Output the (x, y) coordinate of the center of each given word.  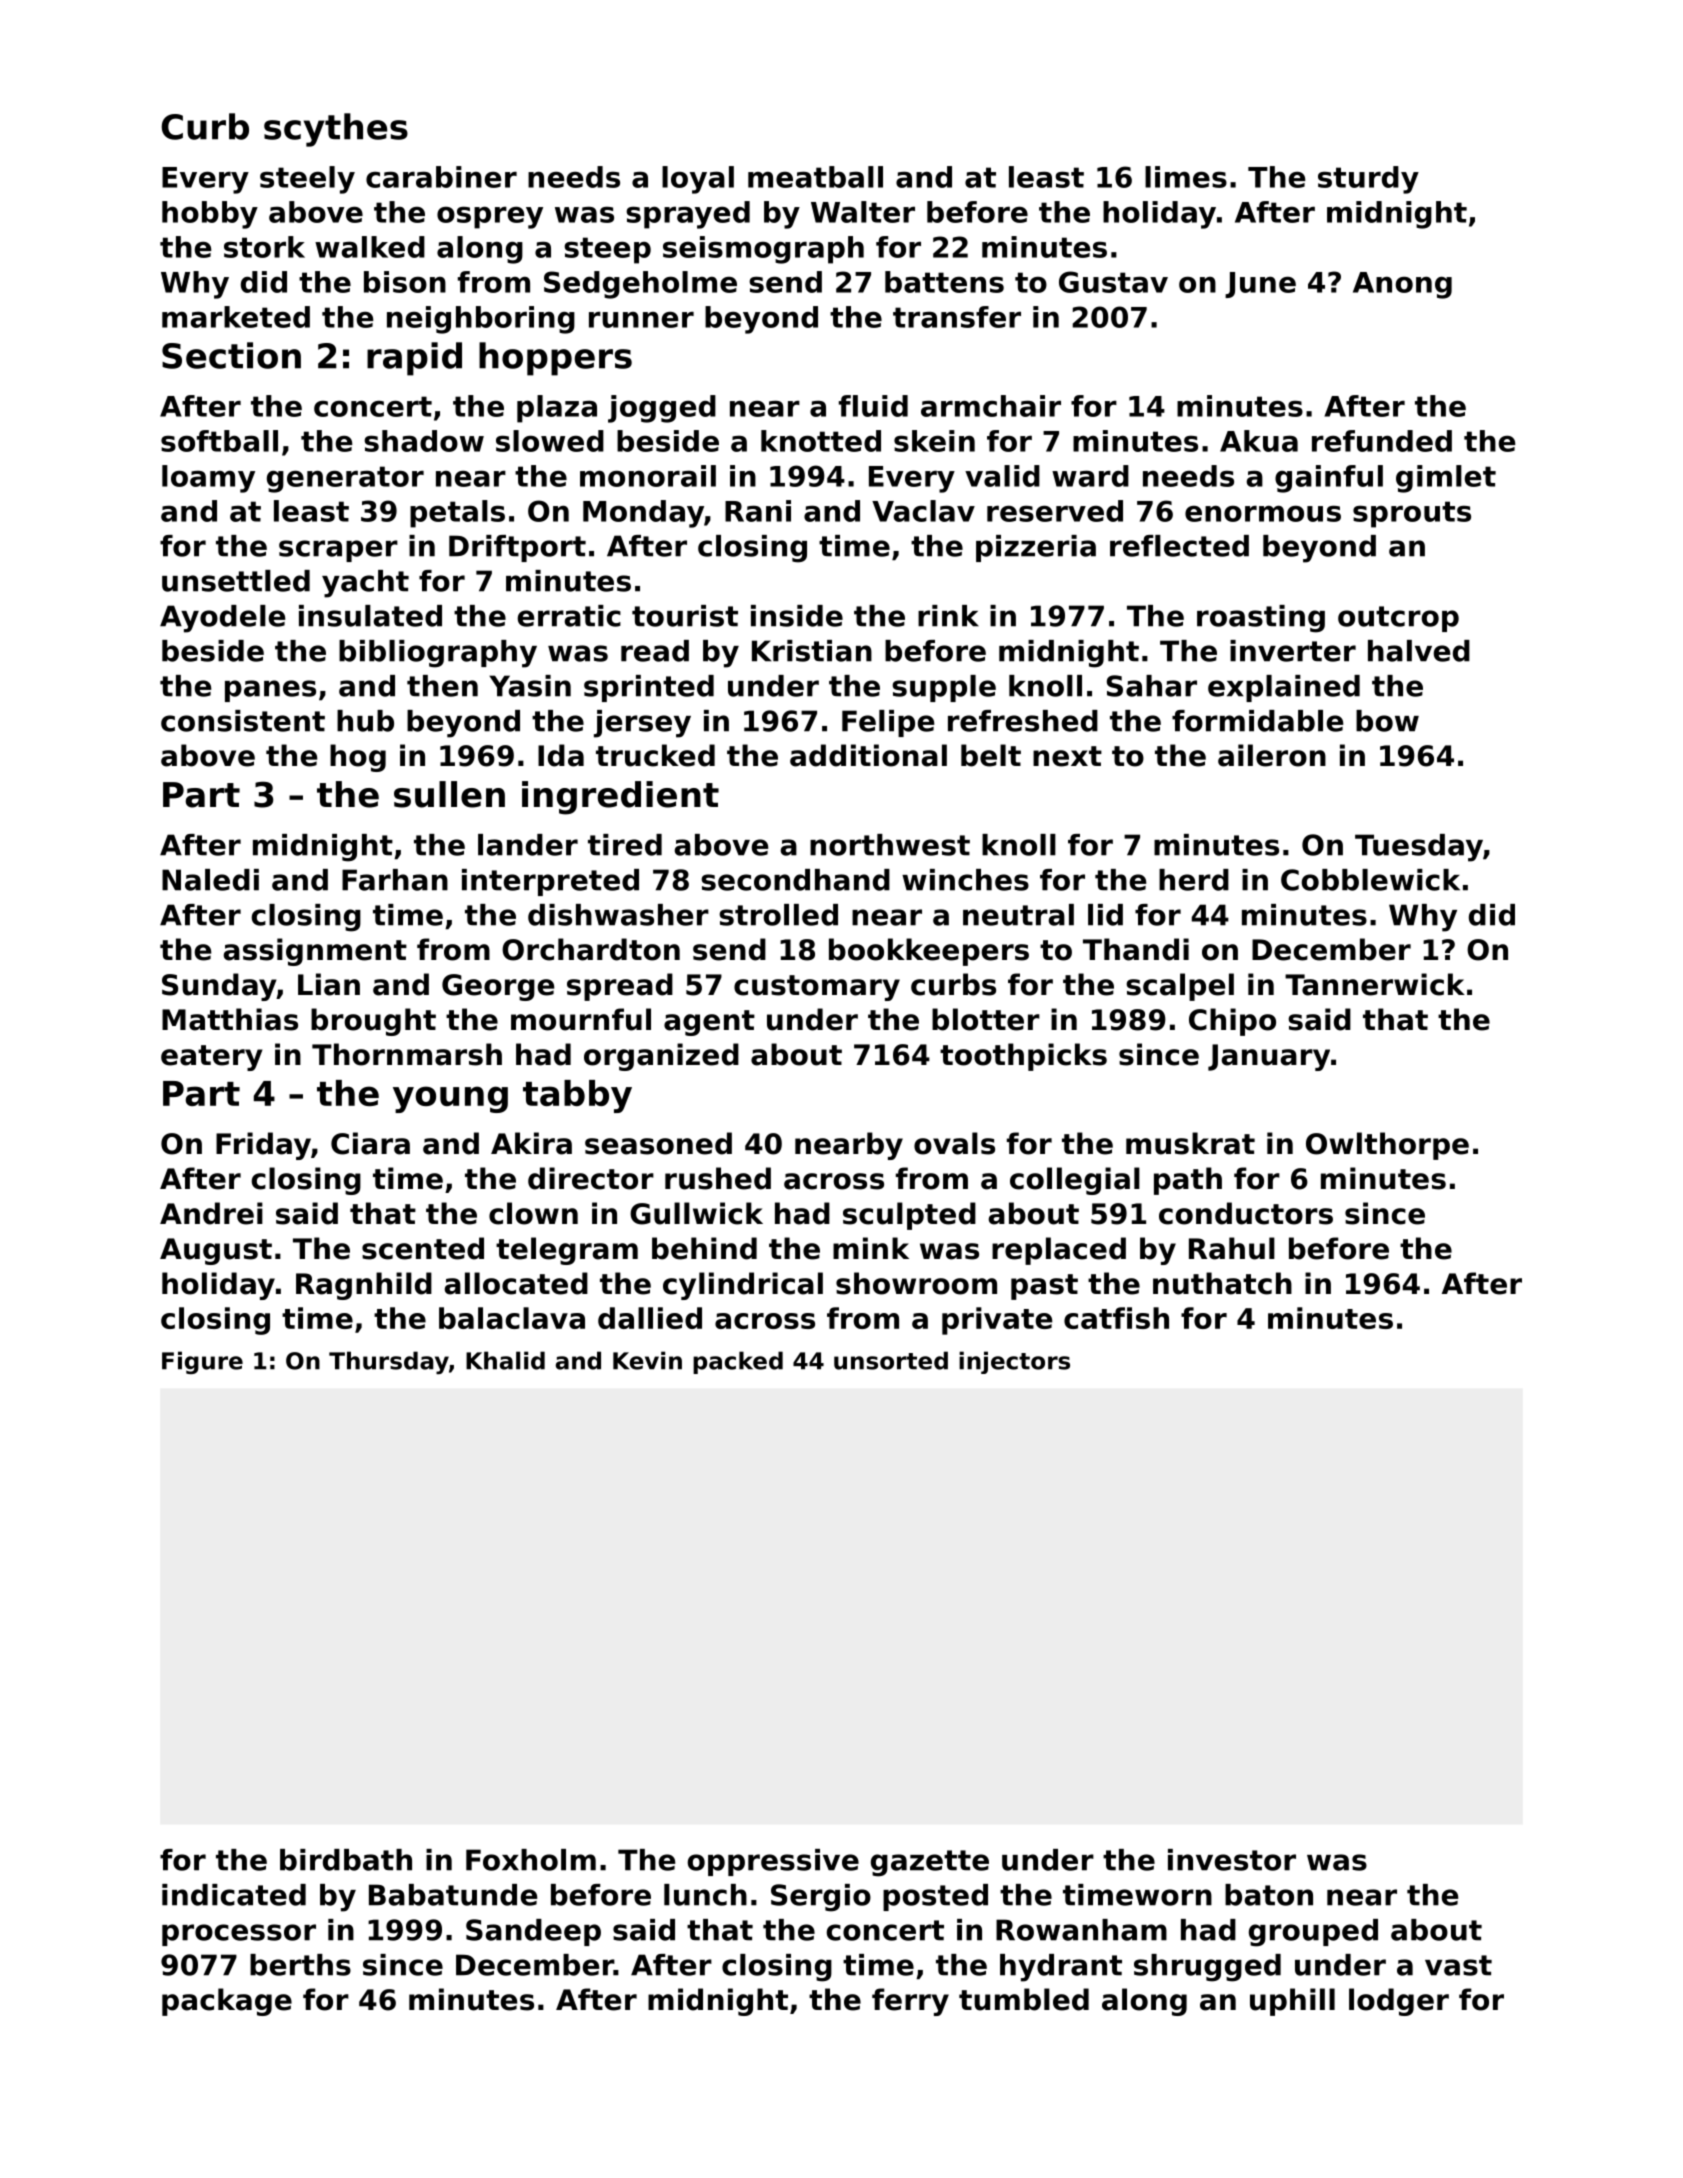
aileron (1272, 755)
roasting (1261, 619)
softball (219, 441)
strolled (778, 915)
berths (300, 1965)
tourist (685, 616)
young (450, 1099)
